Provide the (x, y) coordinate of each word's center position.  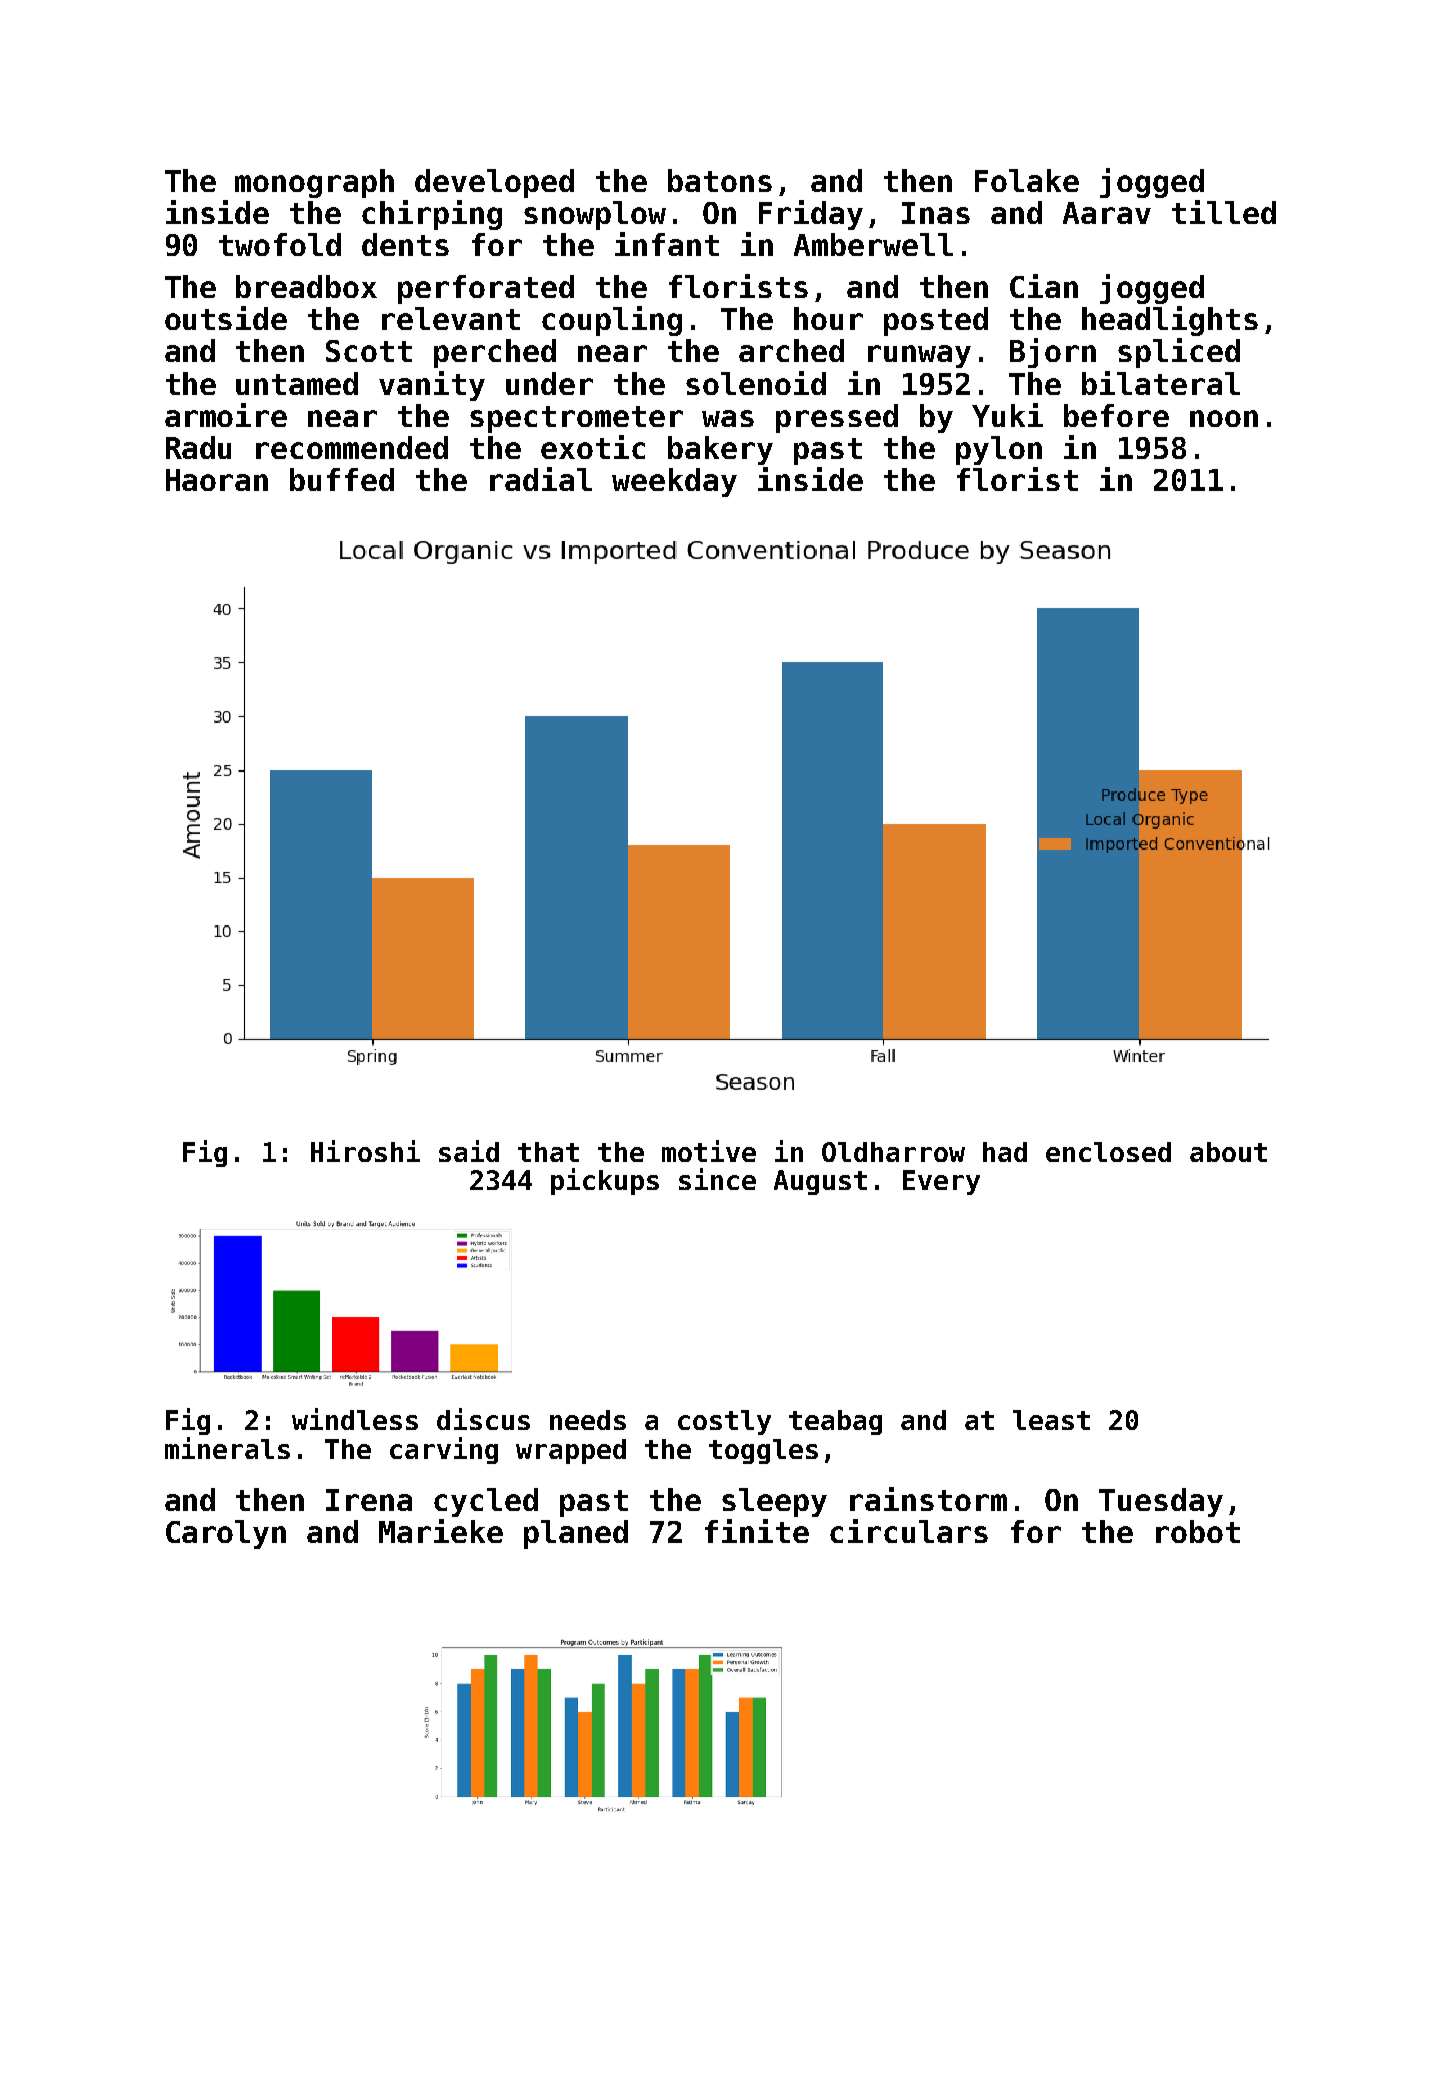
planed (576, 1534)
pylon (999, 450)
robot (1198, 1531)
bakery (720, 450)
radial (541, 479)
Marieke (441, 1531)
